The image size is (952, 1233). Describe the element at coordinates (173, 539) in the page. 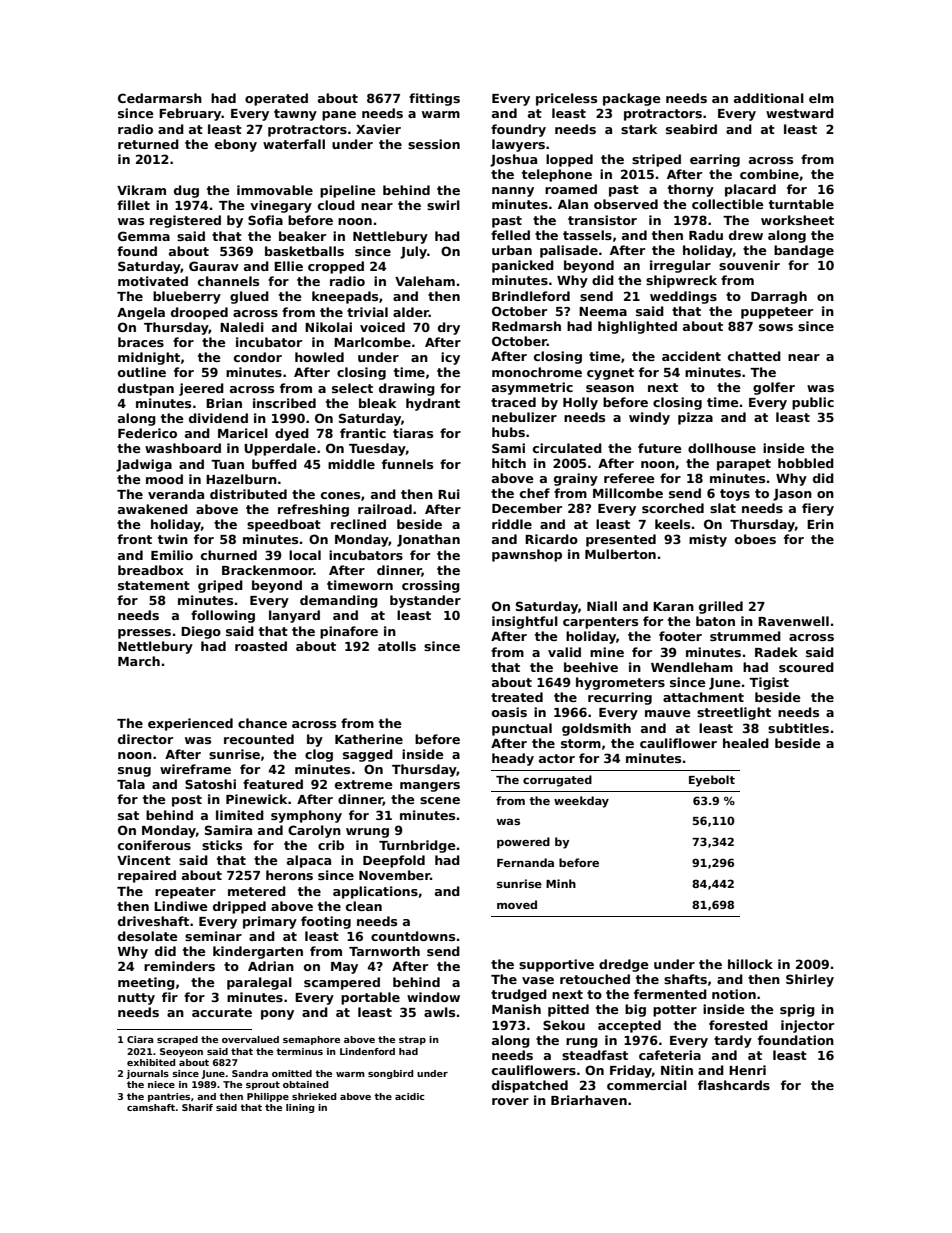

I see `twin` at that location.
